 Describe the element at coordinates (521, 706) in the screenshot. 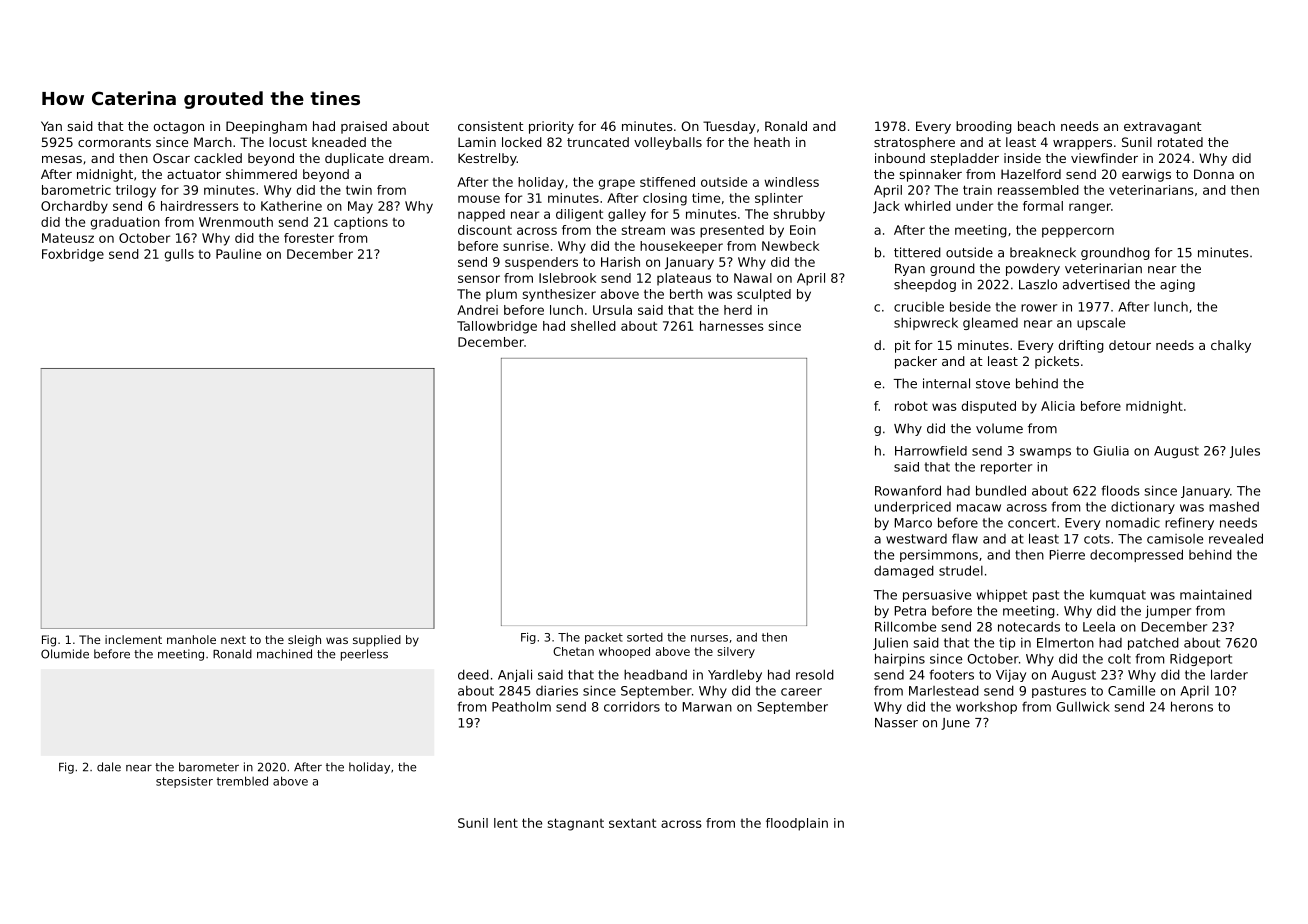

I see `Peatholm` at that location.
